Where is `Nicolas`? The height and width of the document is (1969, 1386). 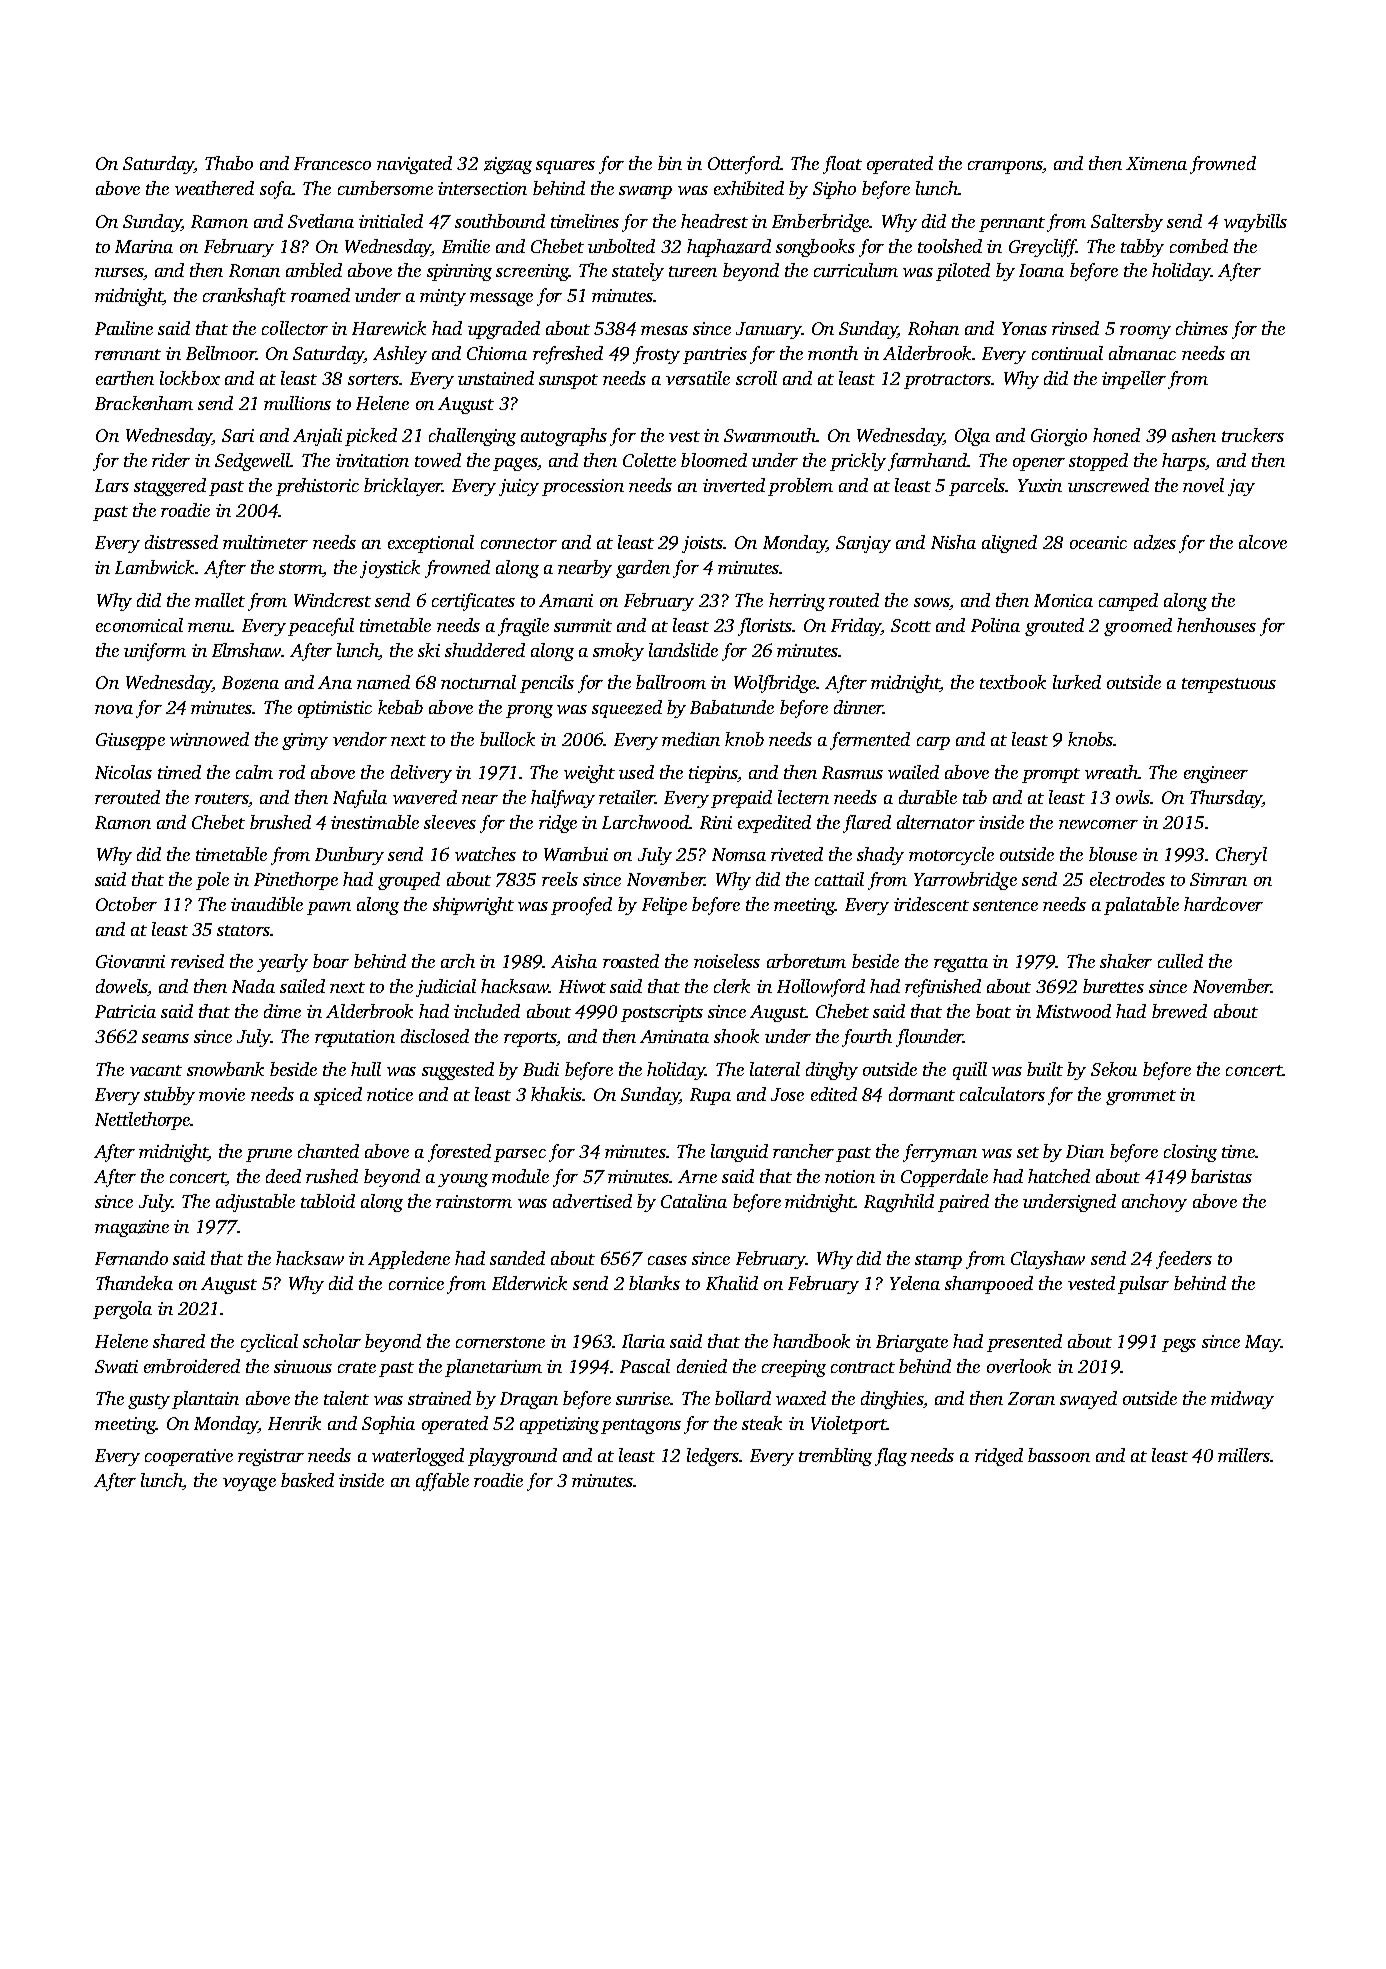 Nicolas is located at coordinates (123, 772).
